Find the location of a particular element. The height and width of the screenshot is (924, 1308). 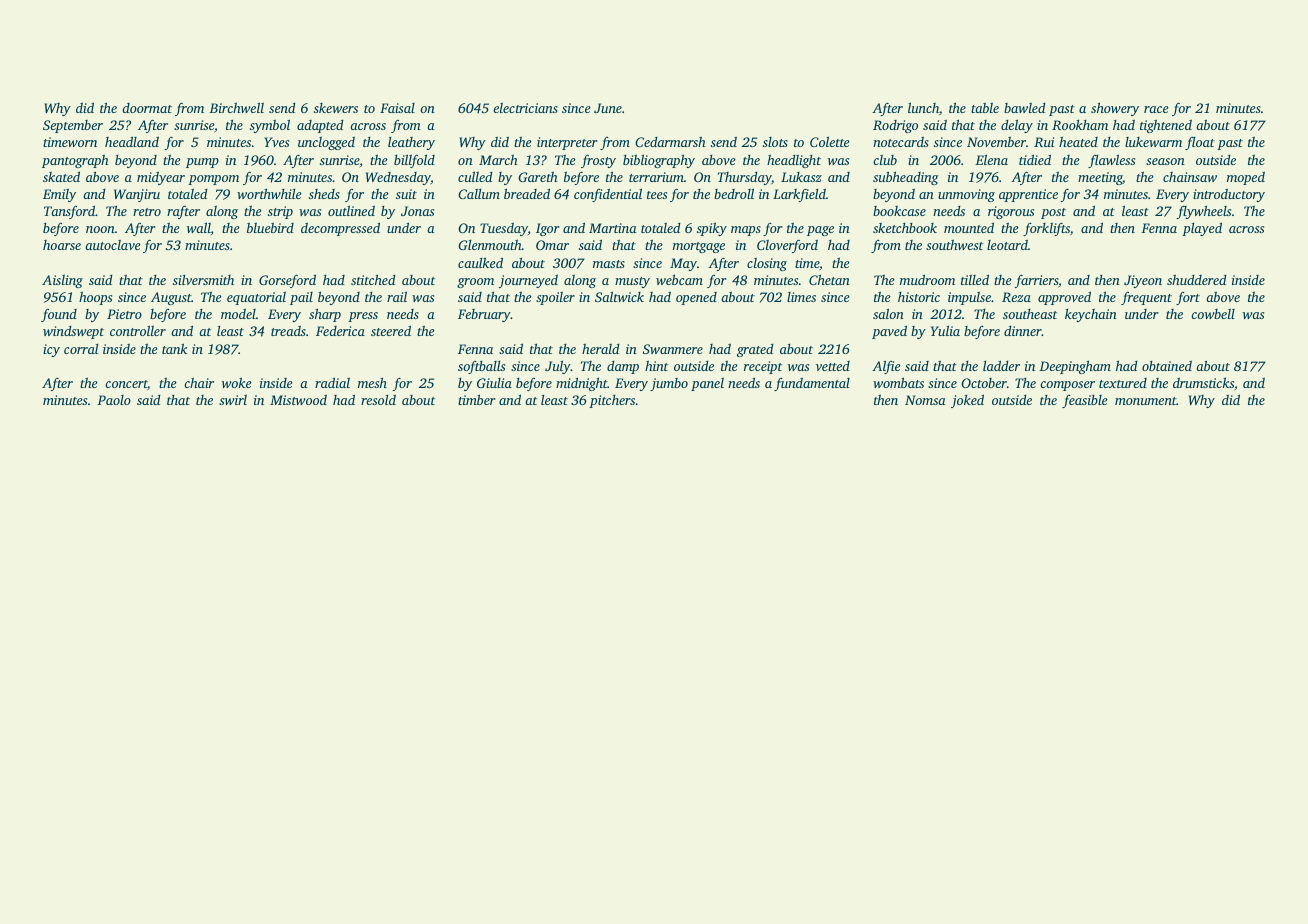

Pietro is located at coordinates (124, 314).
